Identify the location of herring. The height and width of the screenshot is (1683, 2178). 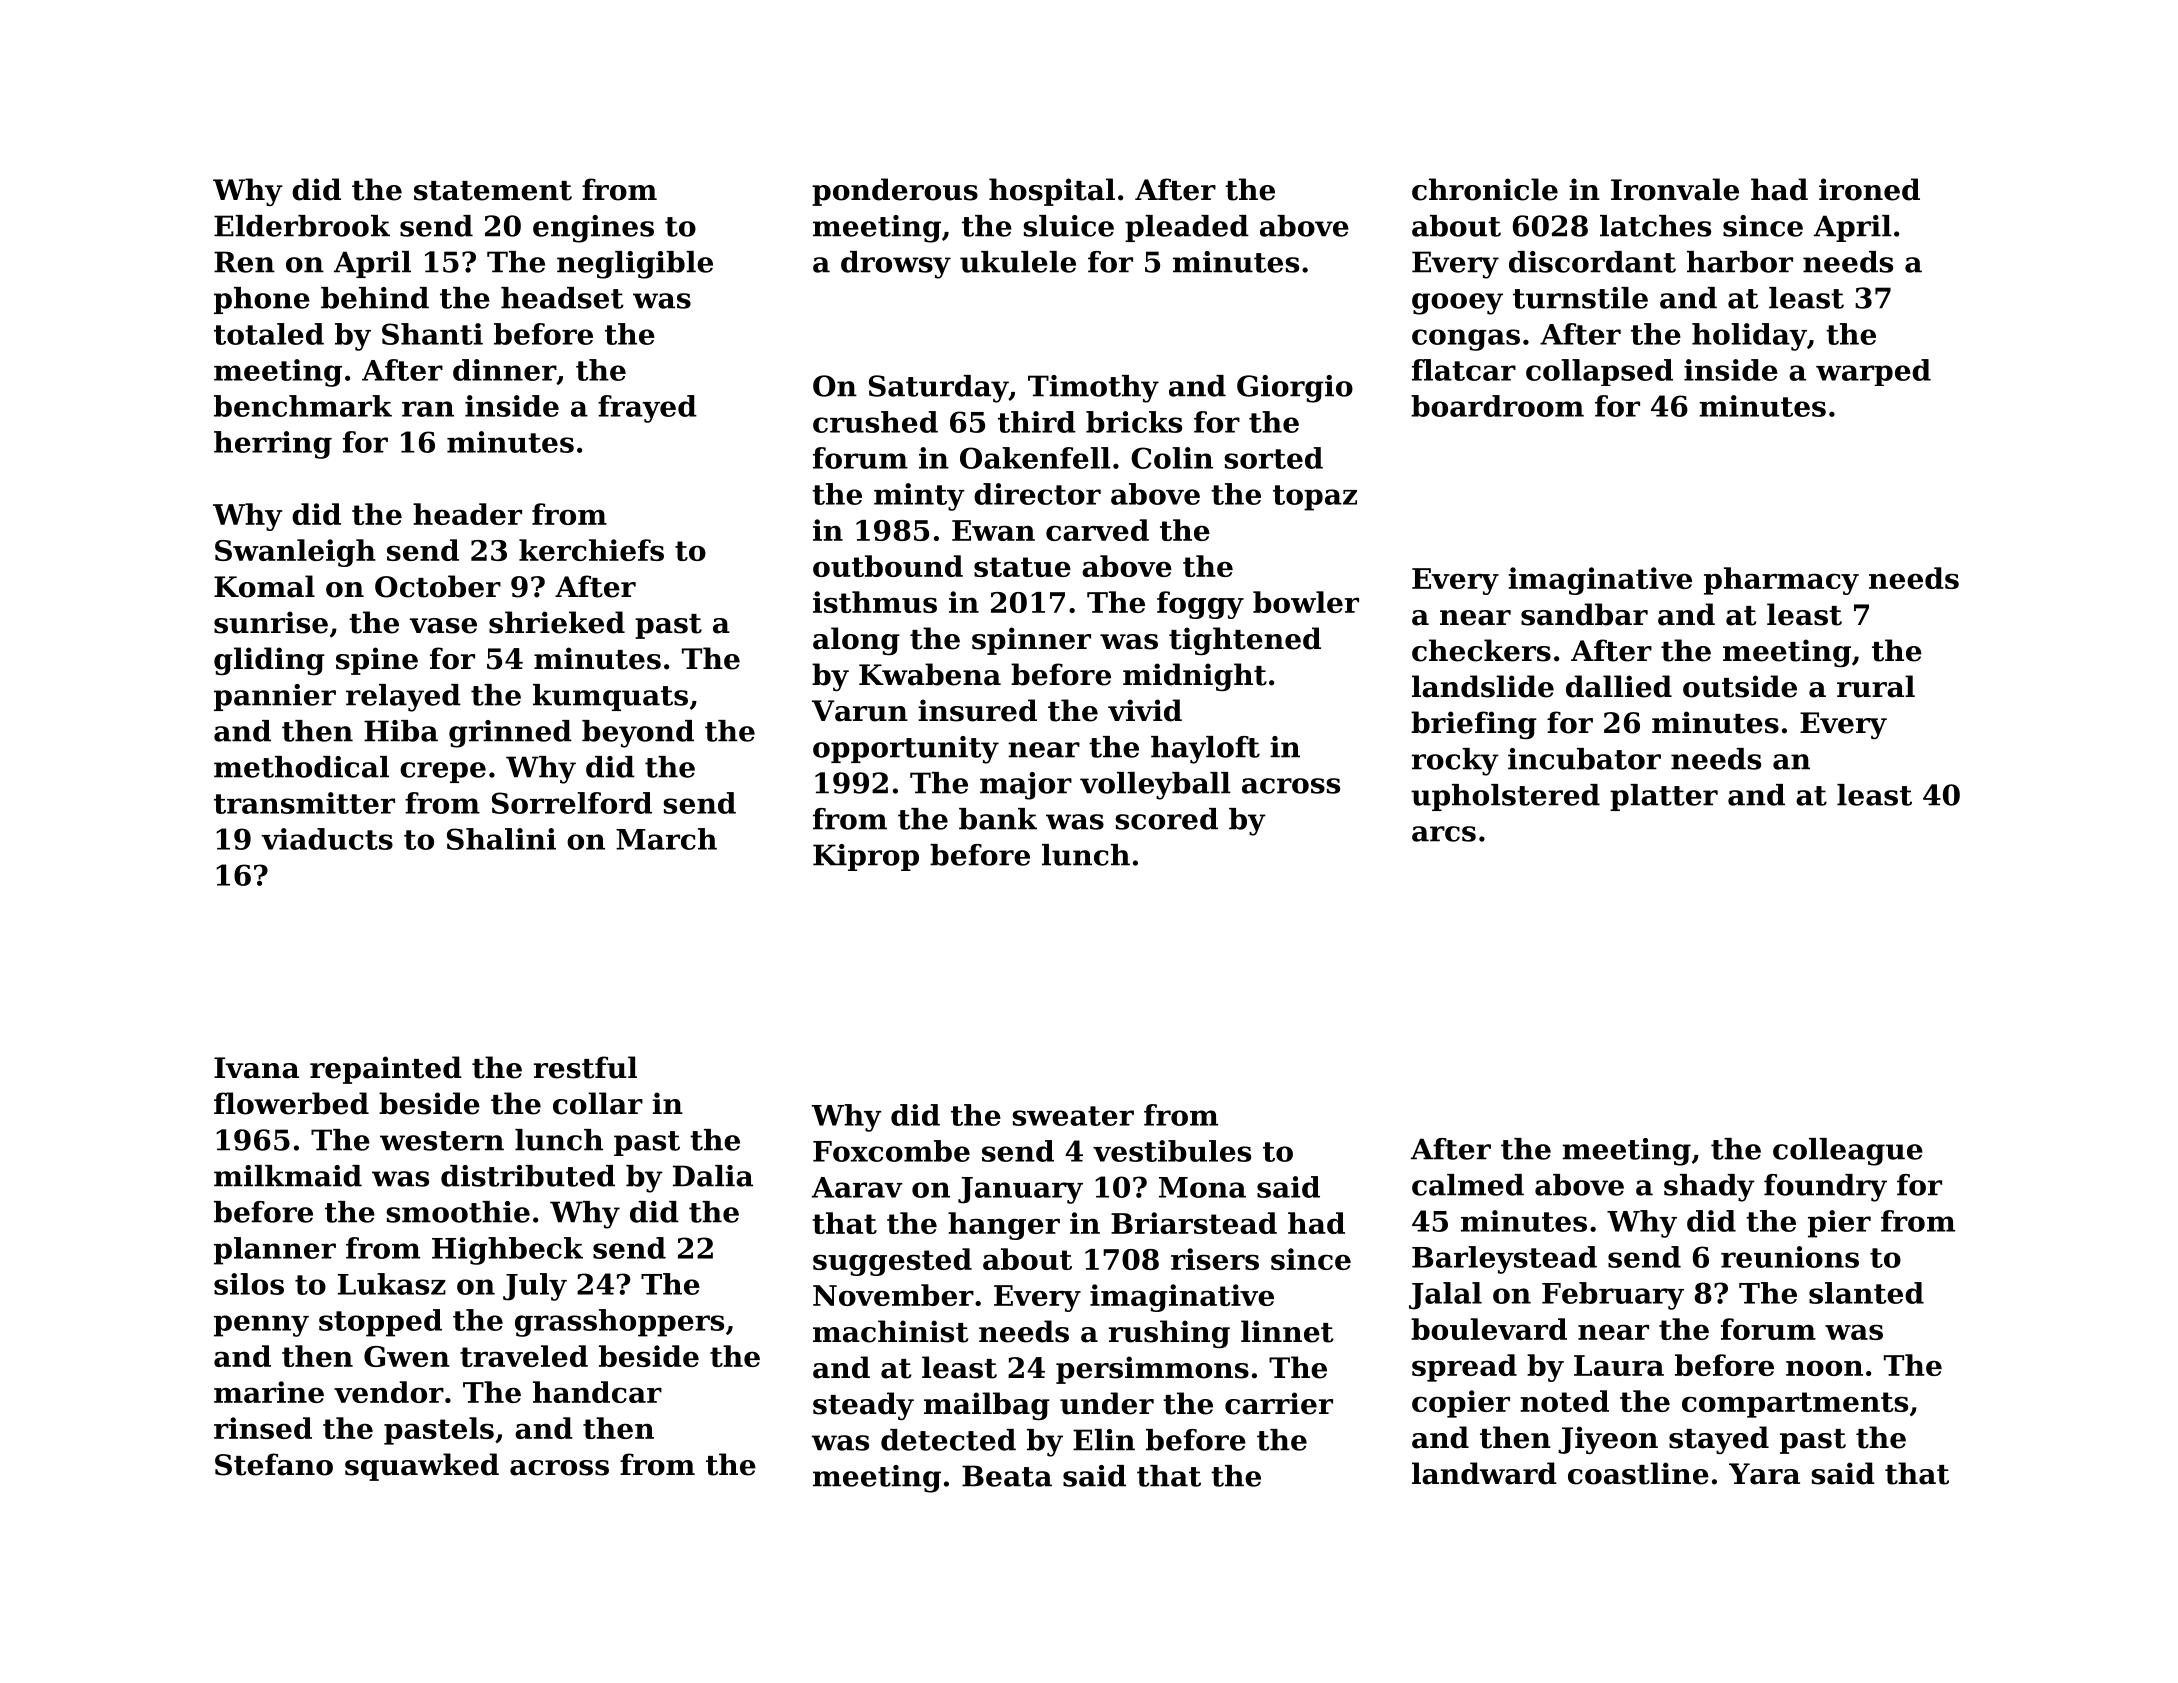
(273, 445).
